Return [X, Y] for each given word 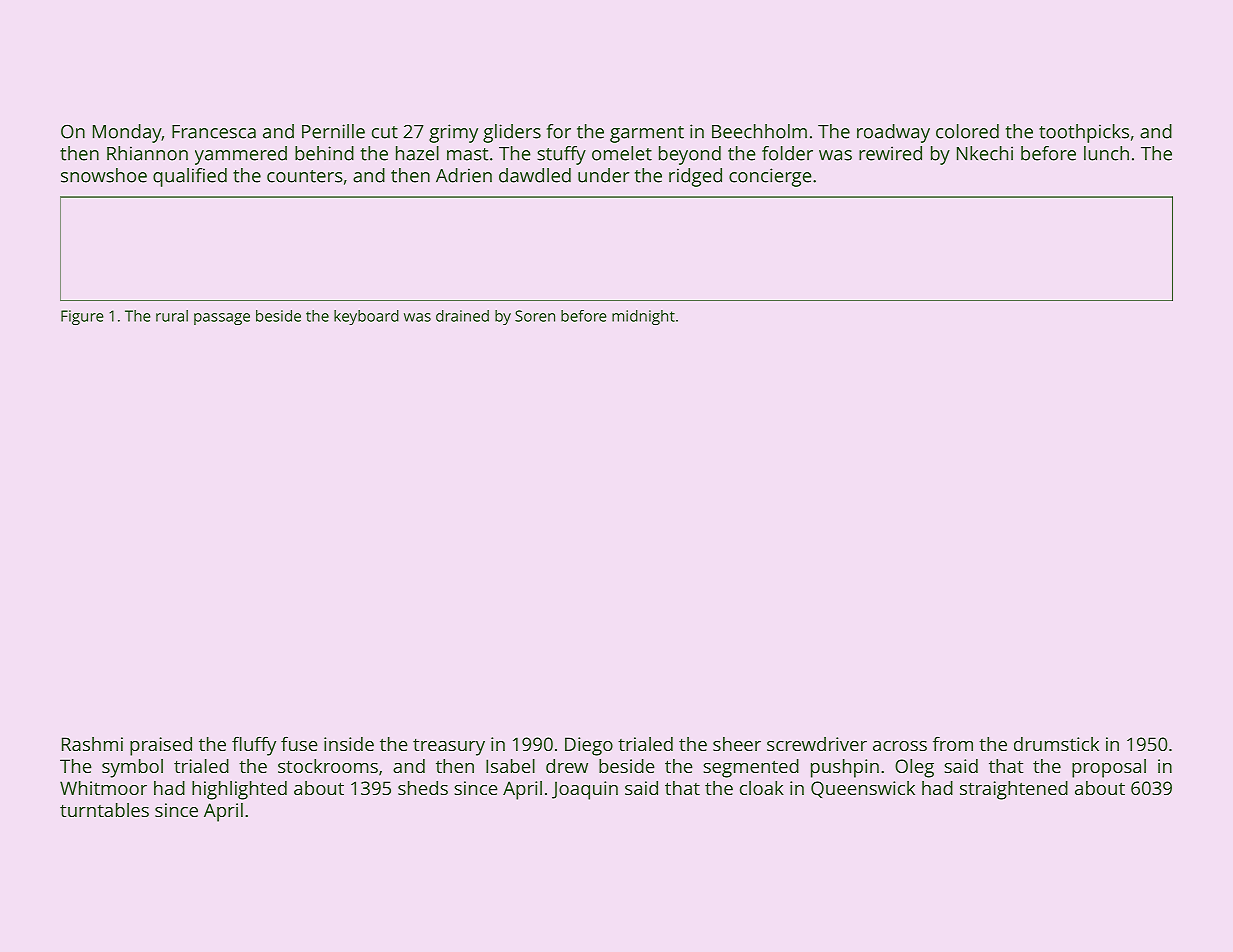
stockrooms [328, 766]
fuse [299, 744]
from [953, 744]
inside [349, 744]
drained [462, 316]
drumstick [1056, 744]
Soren [535, 316]
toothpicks [1084, 133]
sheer [737, 744]
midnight [643, 317]
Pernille [333, 131]
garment [647, 134]
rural [172, 316]
